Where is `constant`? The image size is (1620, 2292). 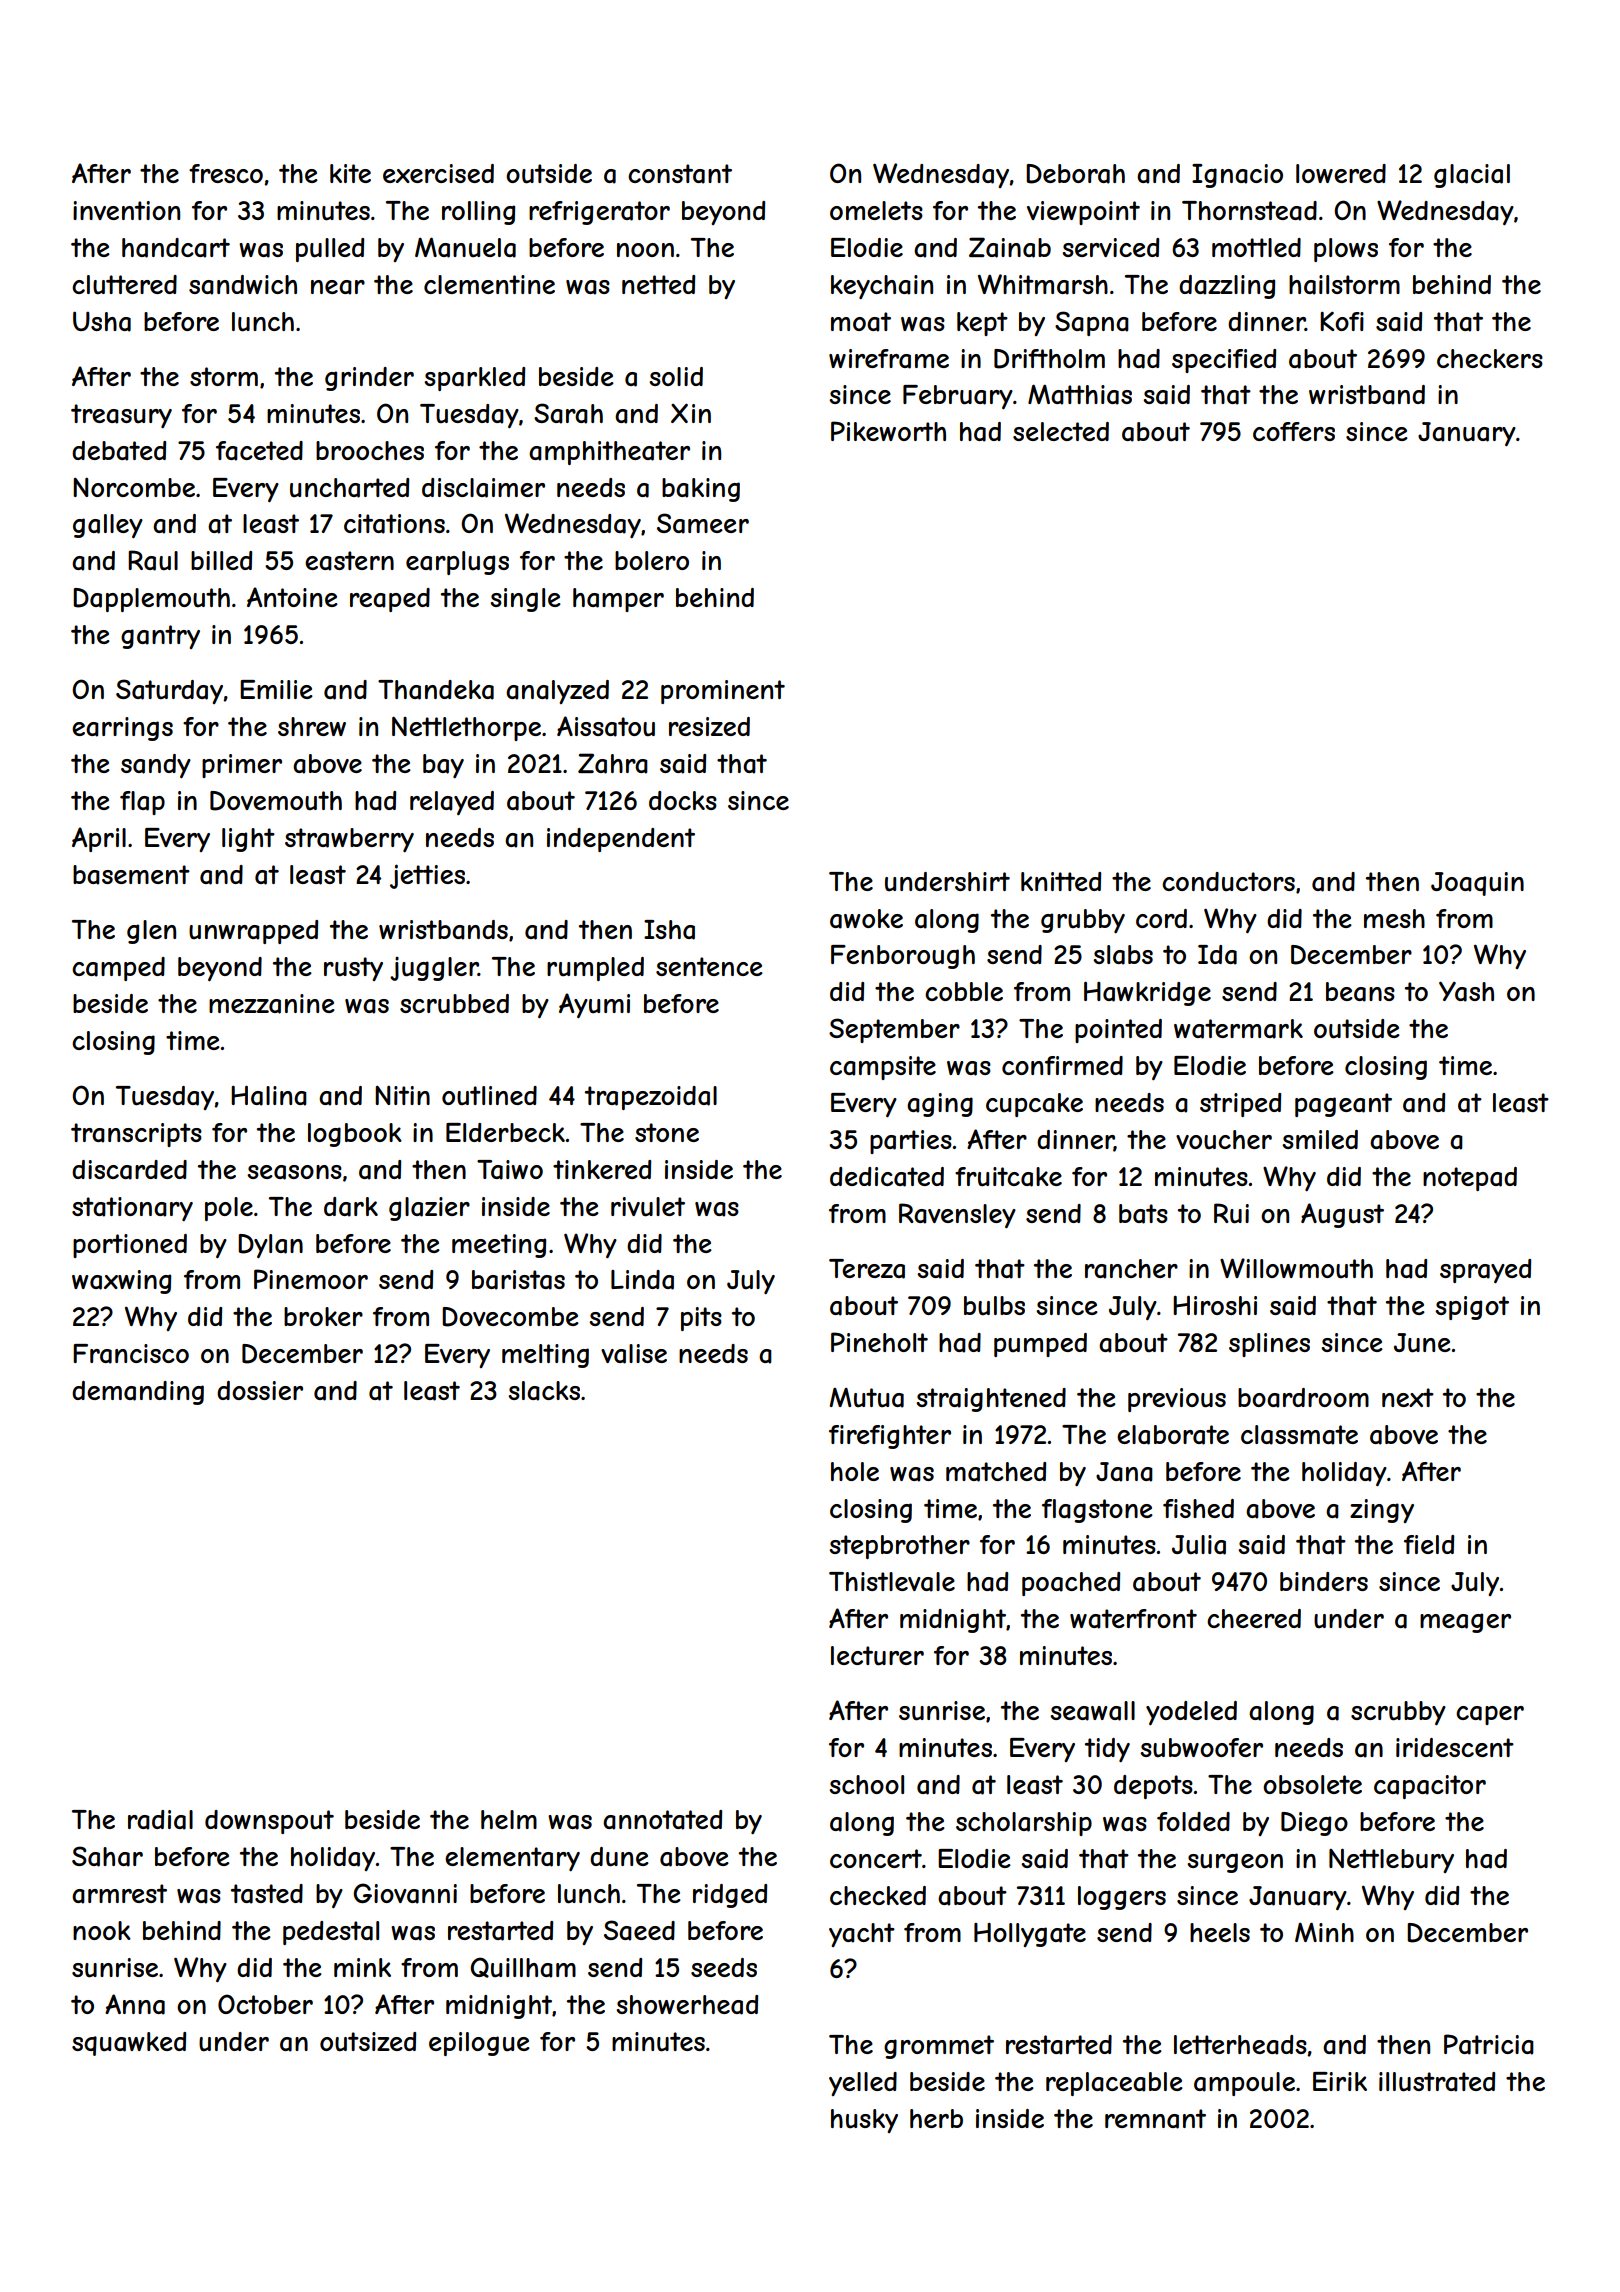
constant is located at coordinates (680, 174).
